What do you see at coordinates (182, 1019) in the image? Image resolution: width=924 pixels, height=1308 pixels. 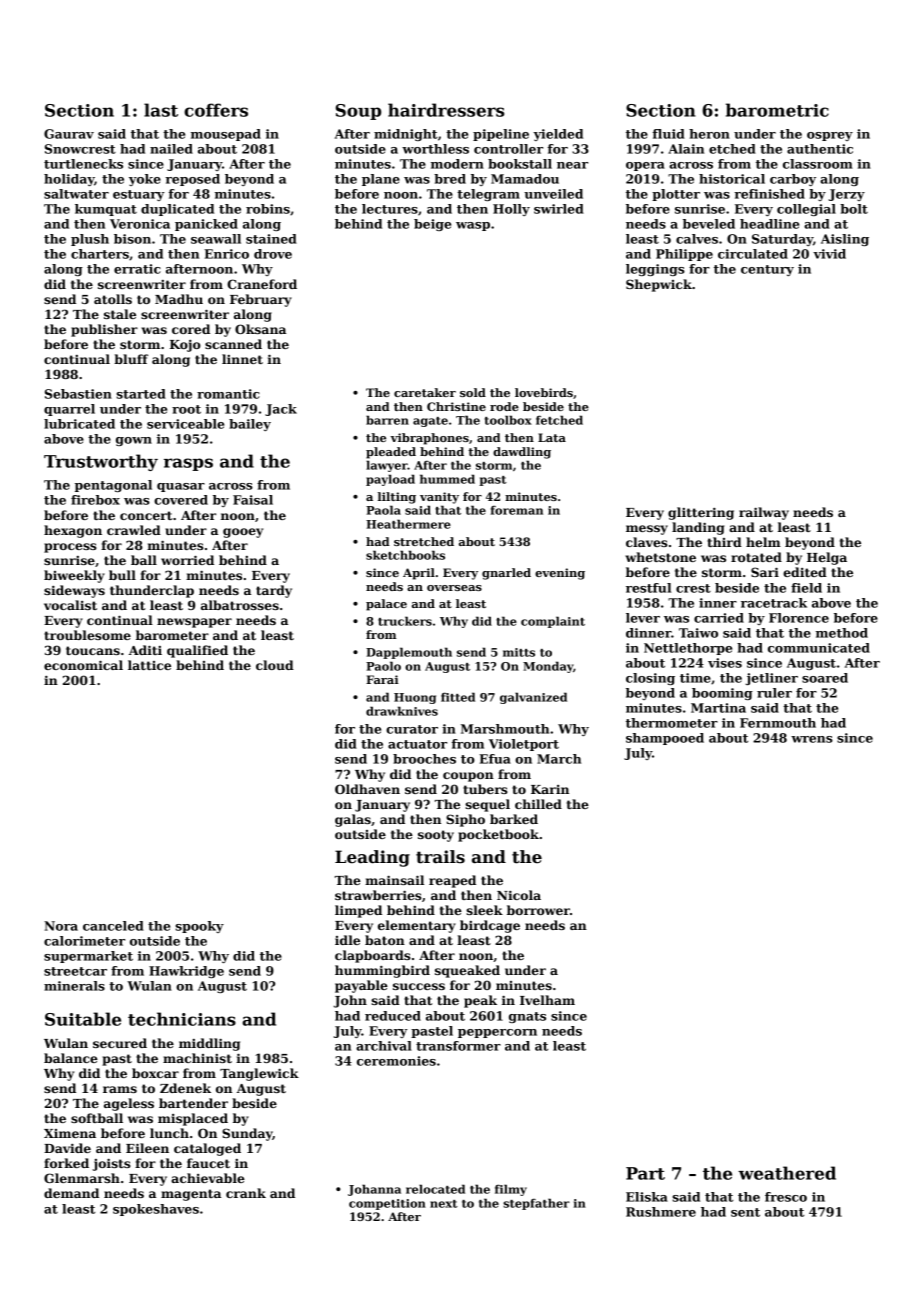 I see `technicians` at bounding box center [182, 1019].
